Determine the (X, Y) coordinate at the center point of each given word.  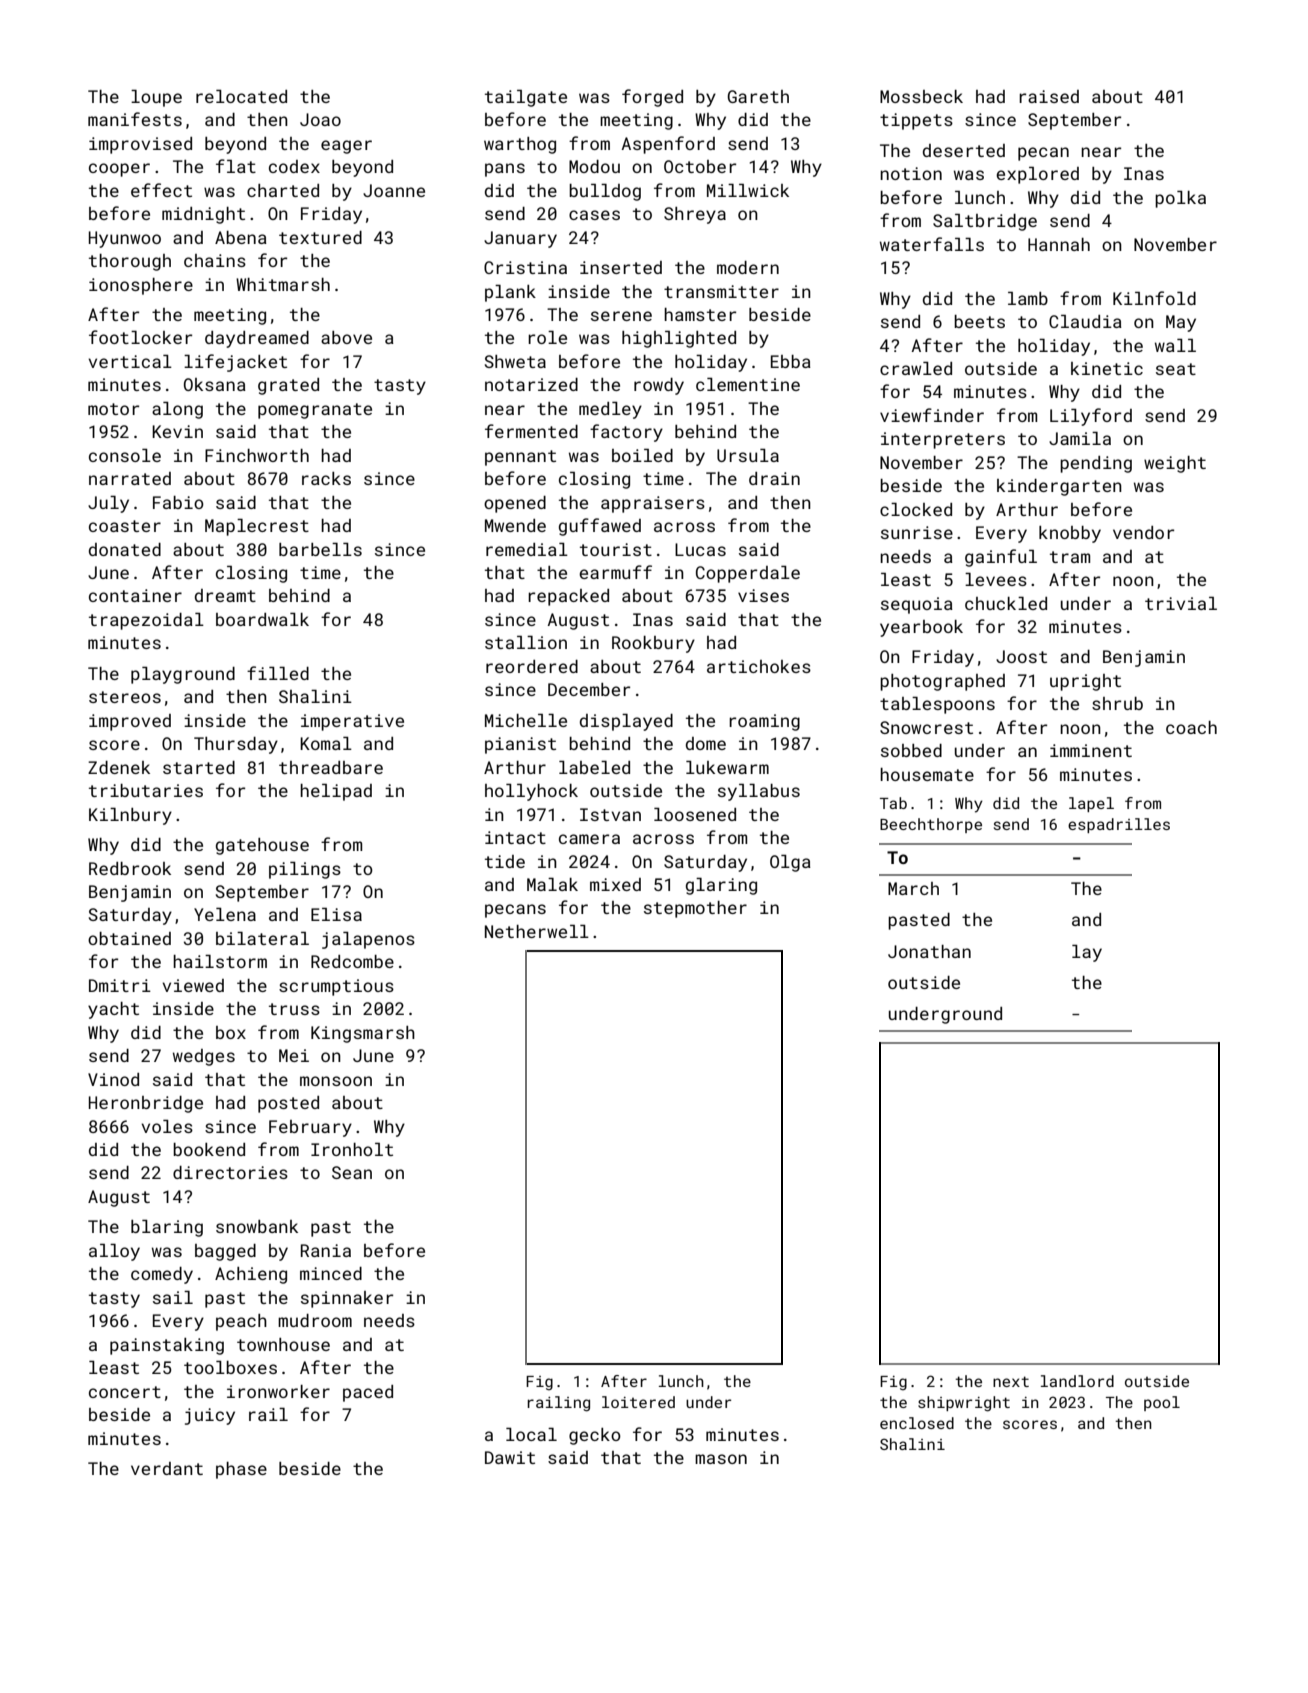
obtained (129, 938)
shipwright (964, 1404)
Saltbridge (985, 222)
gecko (595, 1436)
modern (748, 267)
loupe (156, 98)
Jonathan (929, 951)
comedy (162, 1275)
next (1011, 1381)
